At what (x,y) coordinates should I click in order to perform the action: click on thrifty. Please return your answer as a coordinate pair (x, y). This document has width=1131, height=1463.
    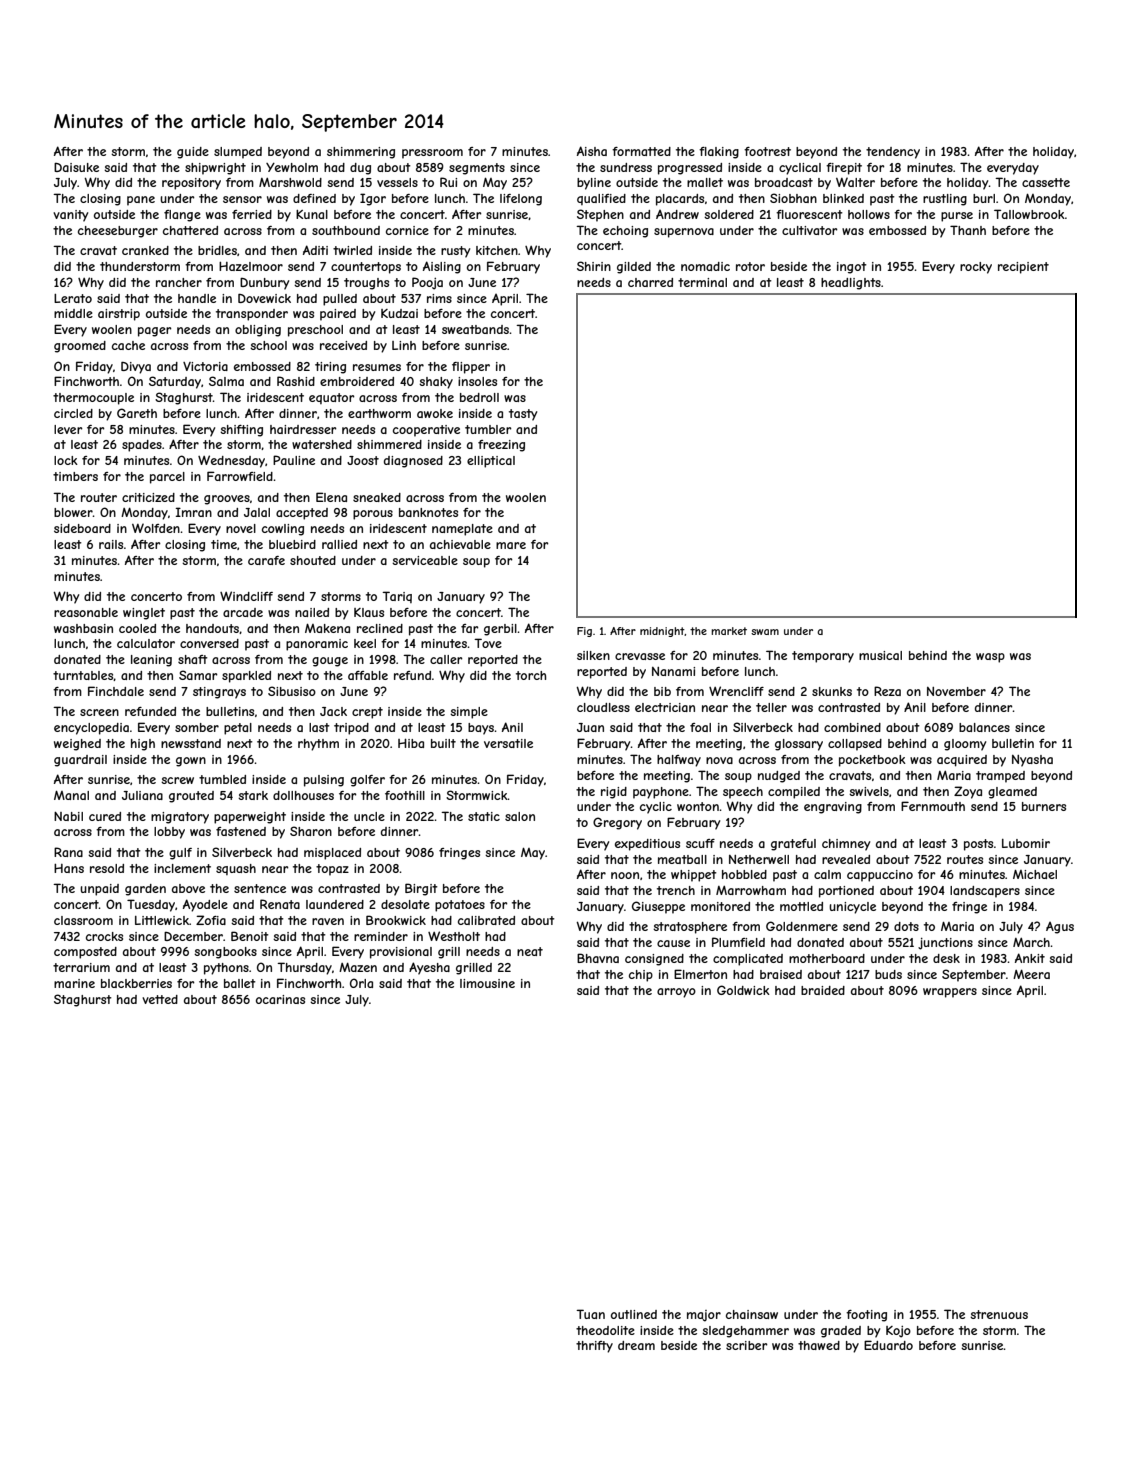
    Looking at the image, I should click on (594, 1347).
